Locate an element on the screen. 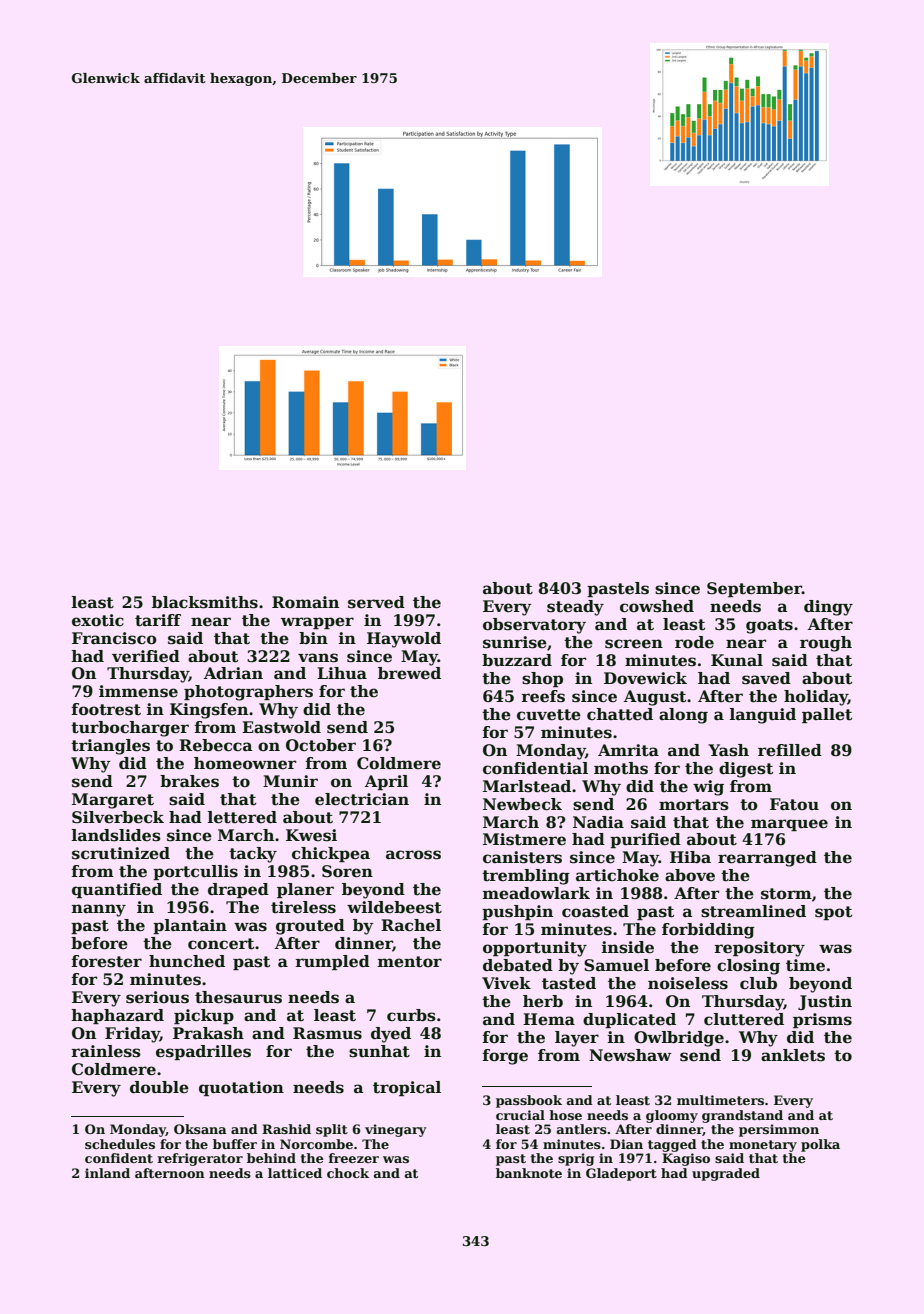 The height and width of the screenshot is (1314, 924). electrician is located at coordinates (362, 799).
